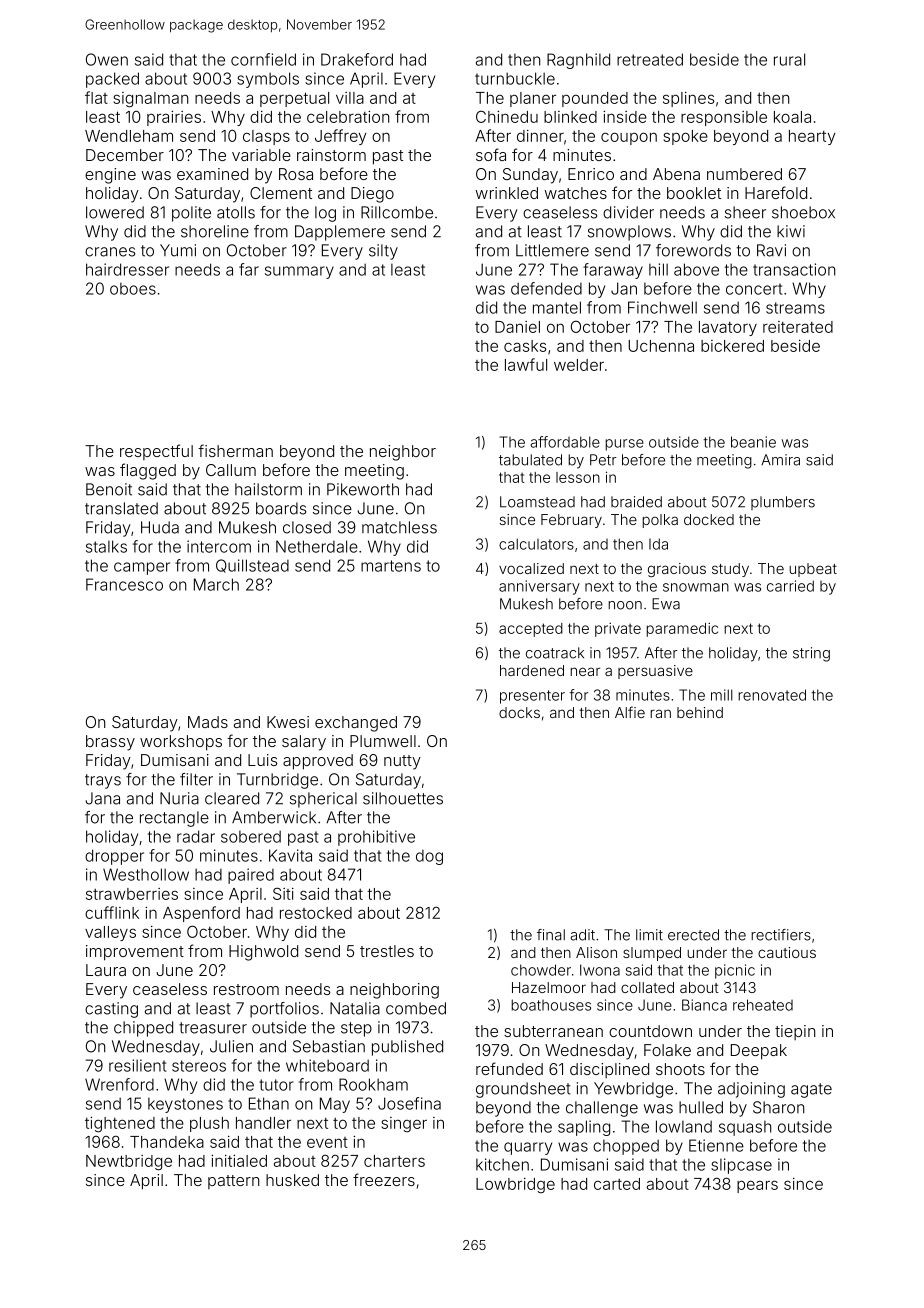 This page has height=1308, width=924. Describe the element at coordinates (109, 489) in the page. I see `Benoit` at that location.
